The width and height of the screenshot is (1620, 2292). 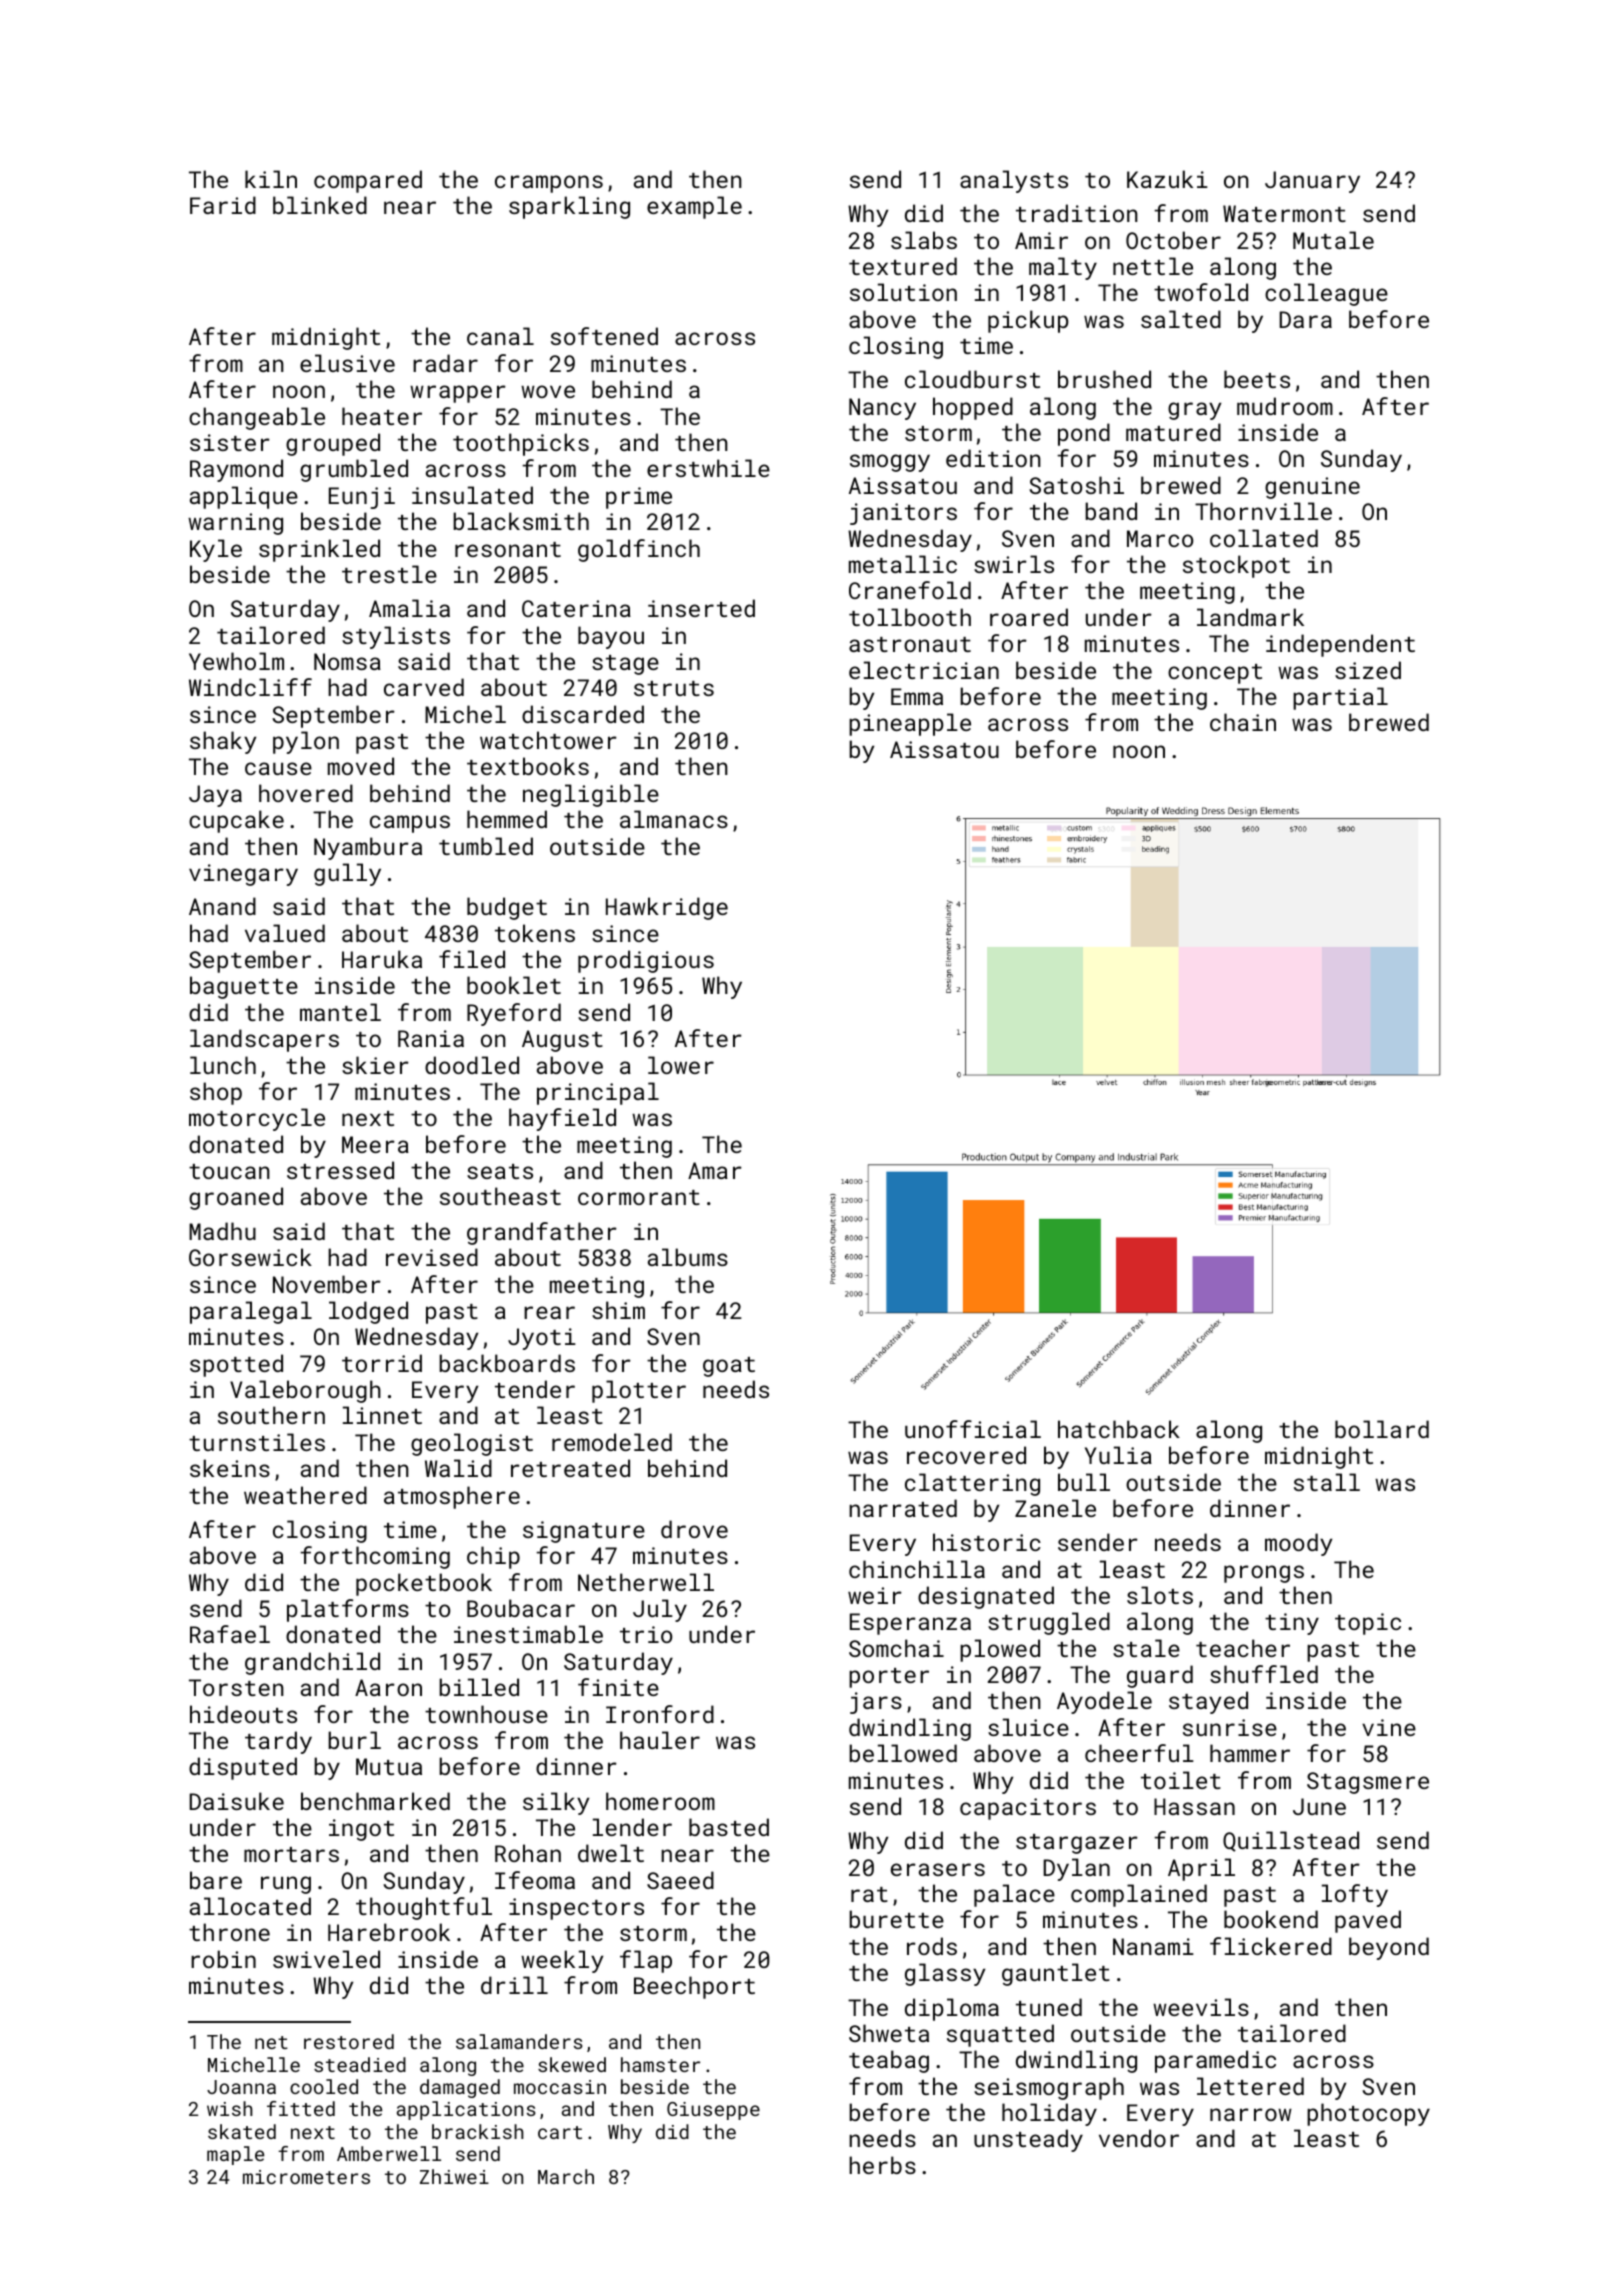 I want to click on brackish, so click(x=477, y=2131).
